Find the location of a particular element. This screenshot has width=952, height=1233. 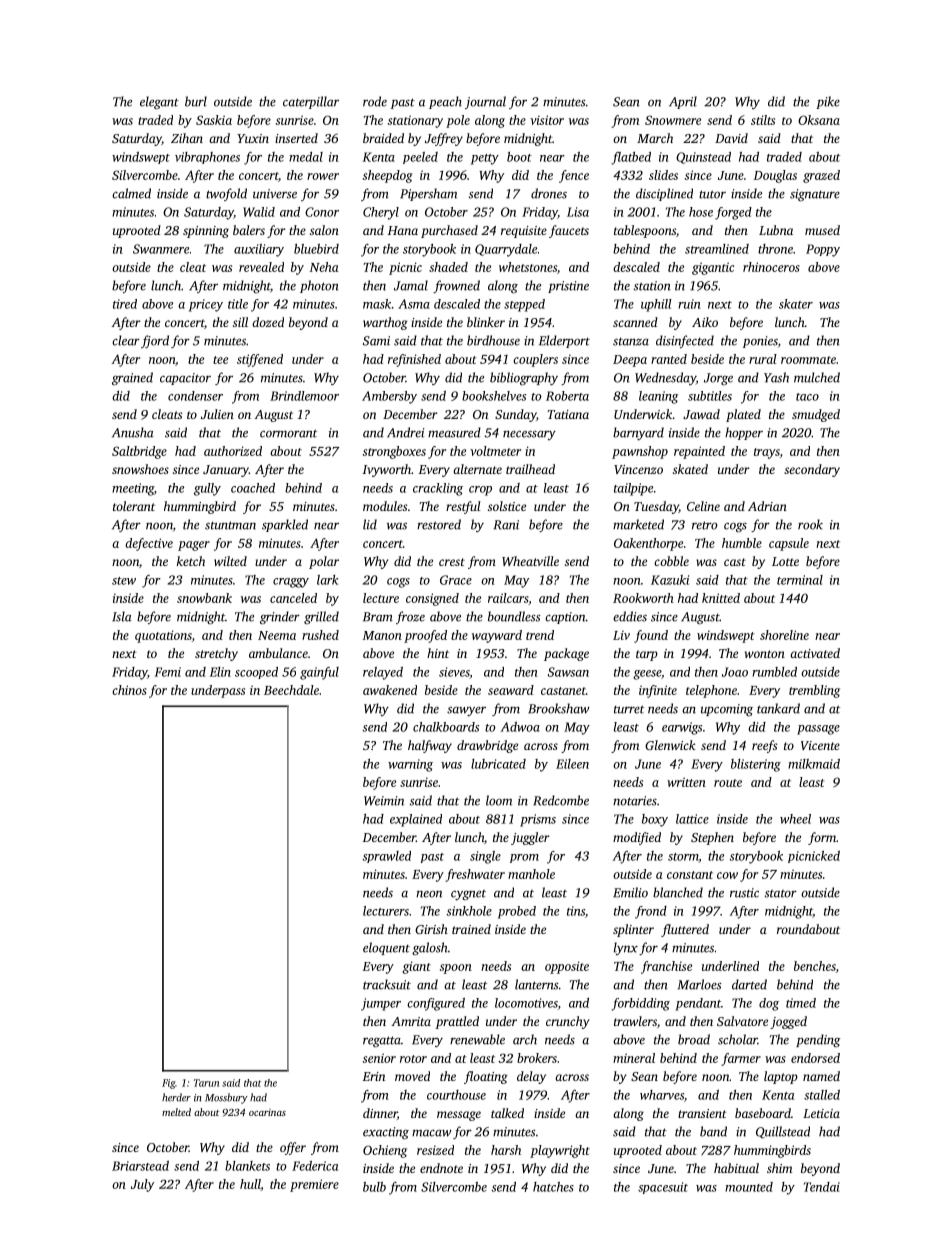

eloquent is located at coordinates (386, 948).
